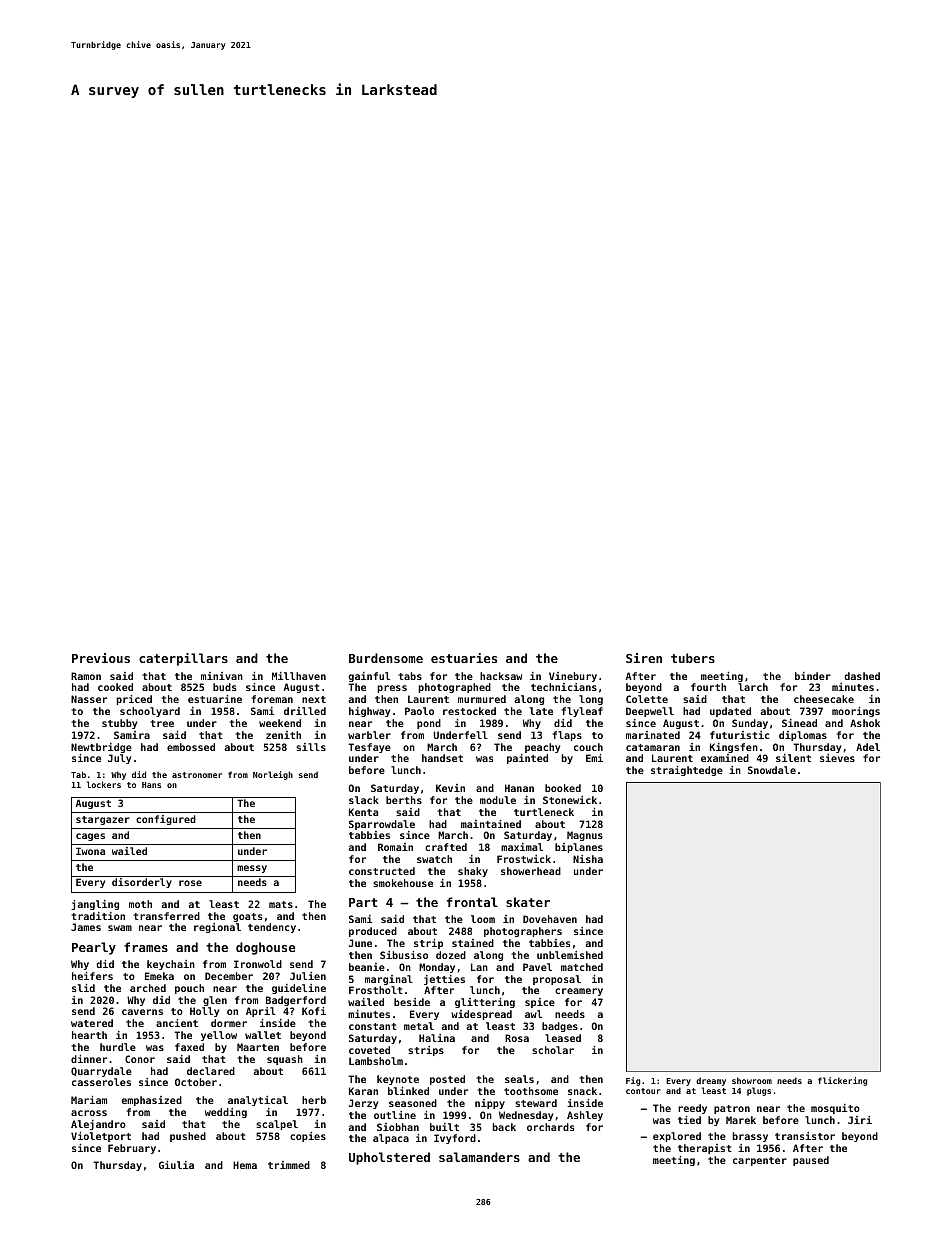  I want to click on estuaries, so click(464, 658).
